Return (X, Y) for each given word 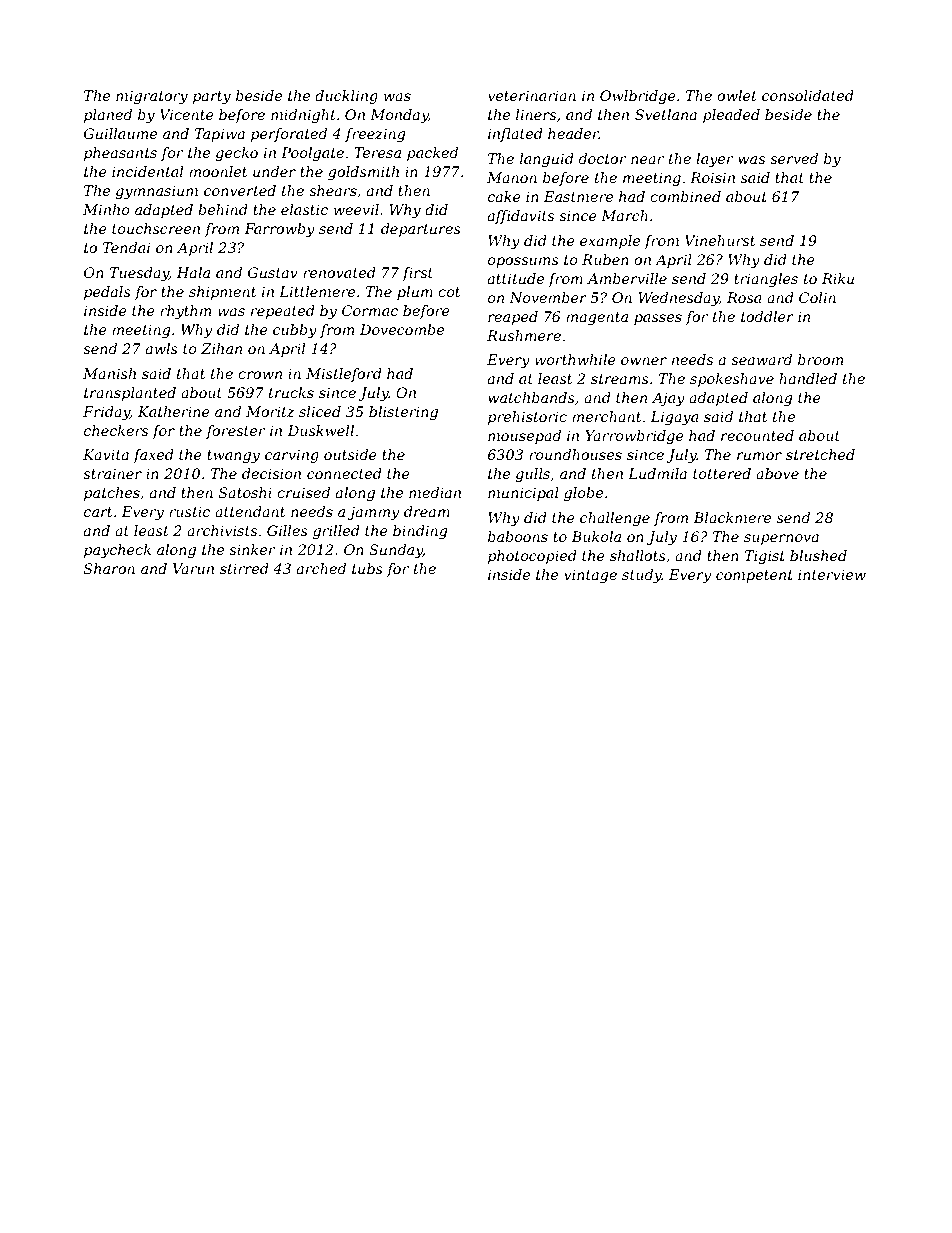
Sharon (109, 568)
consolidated (808, 95)
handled (808, 378)
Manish (109, 373)
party (212, 97)
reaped (513, 318)
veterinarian (532, 95)
